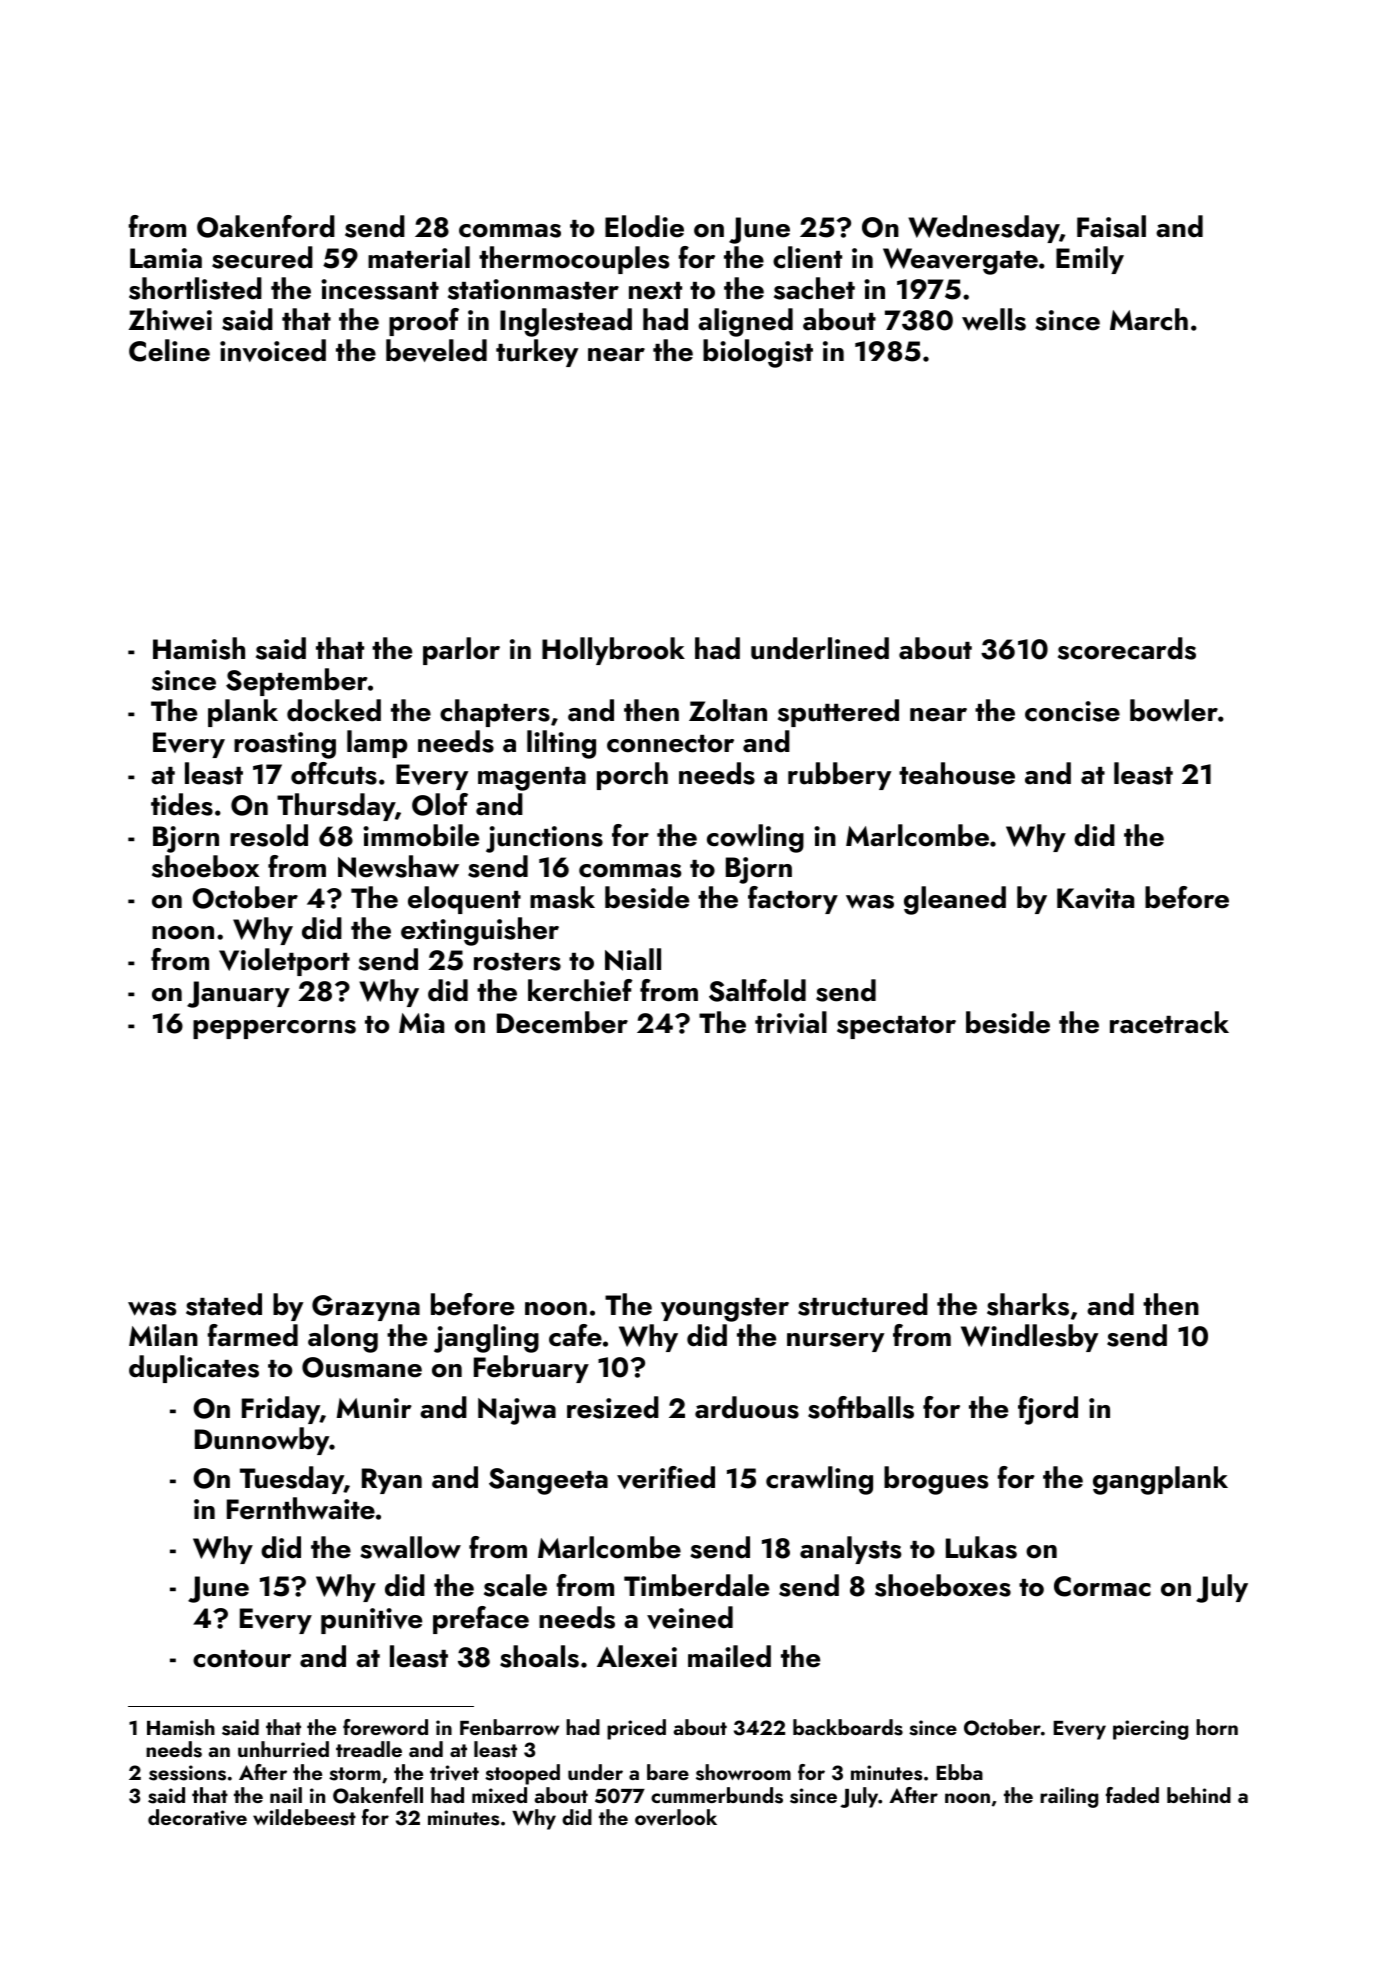 This page has height=1969, width=1386. What do you see at coordinates (676, 1817) in the page?
I see `overlook` at bounding box center [676, 1817].
